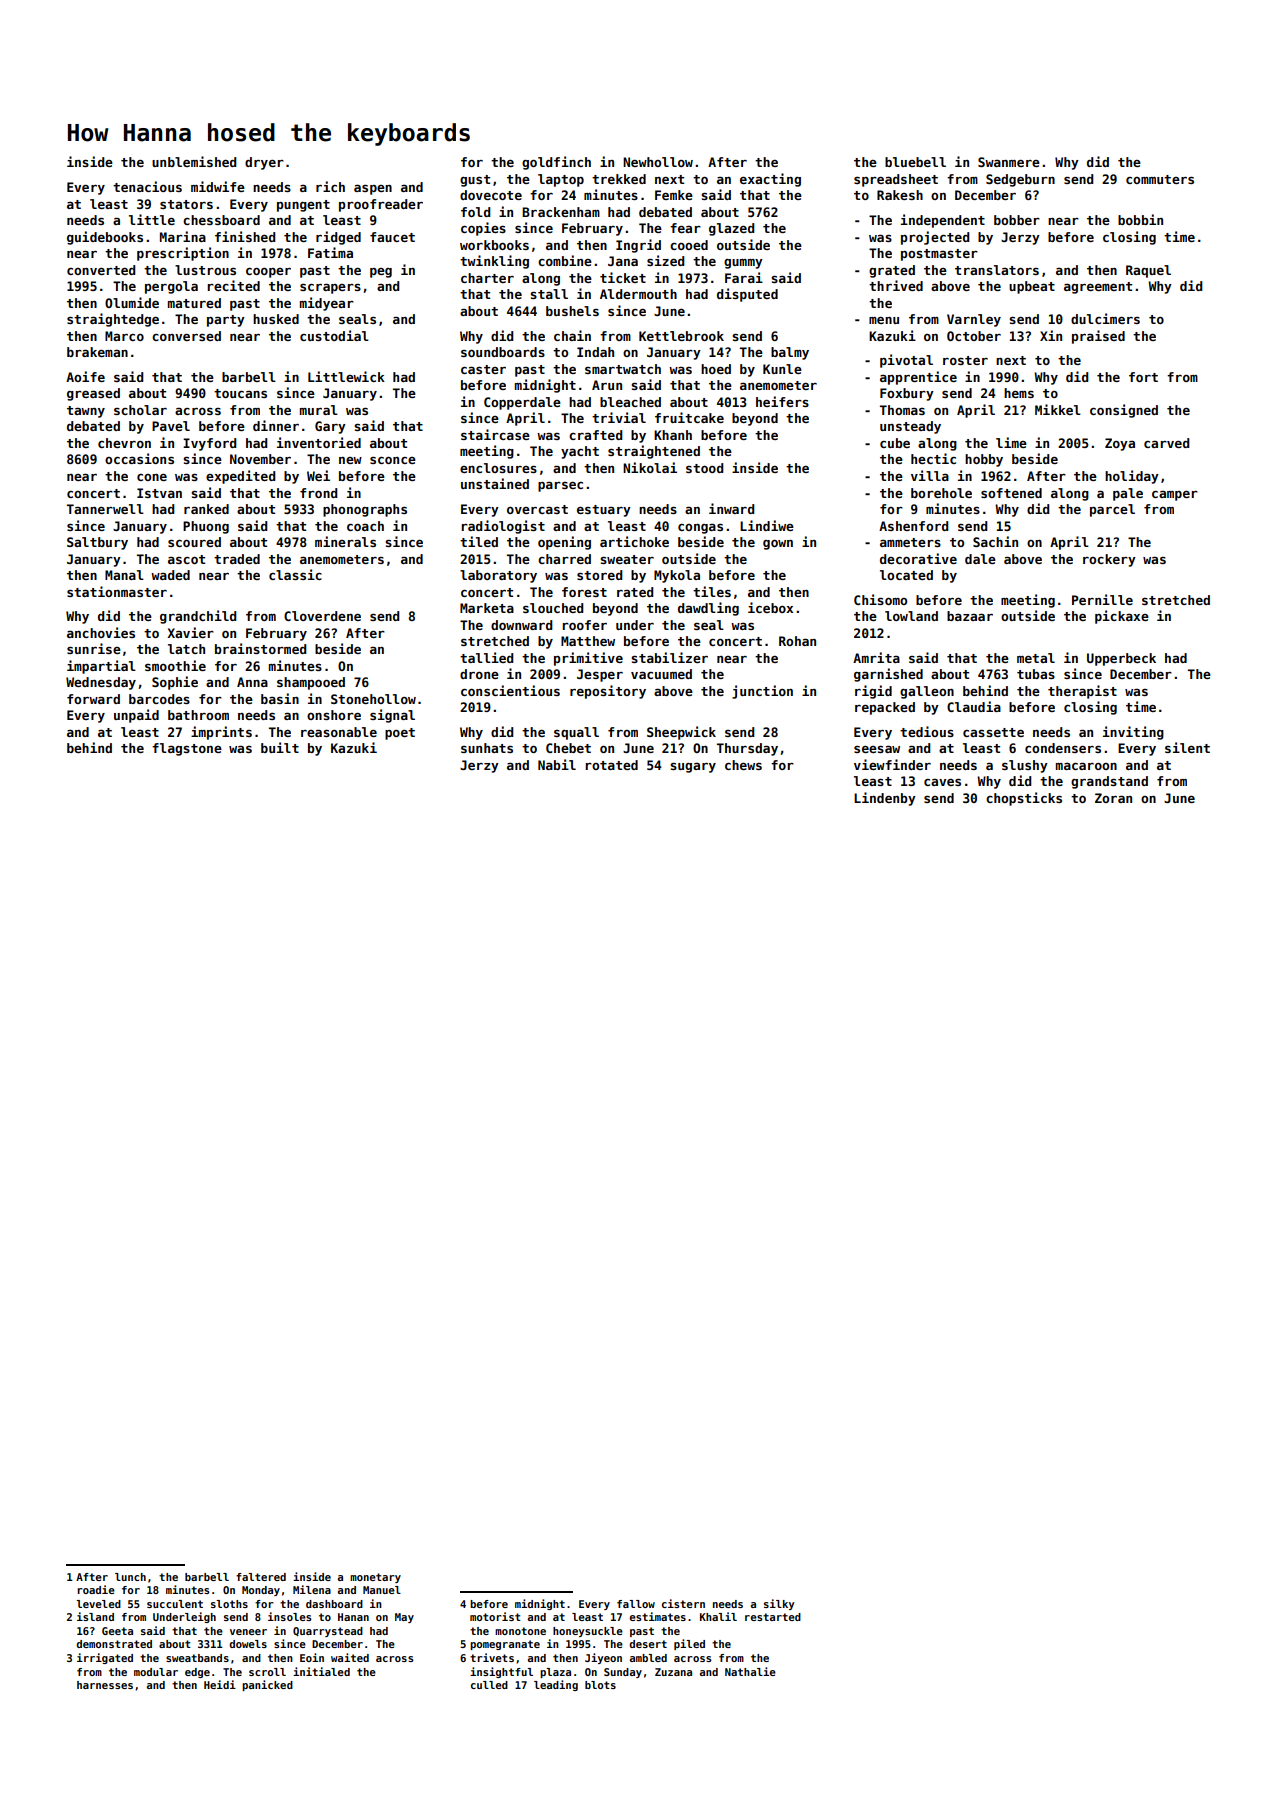 The width and height of the document is (1280, 1810). What do you see at coordinates (770, 180) in the document?
I see `exacting` at bounding box center [770, 180].
